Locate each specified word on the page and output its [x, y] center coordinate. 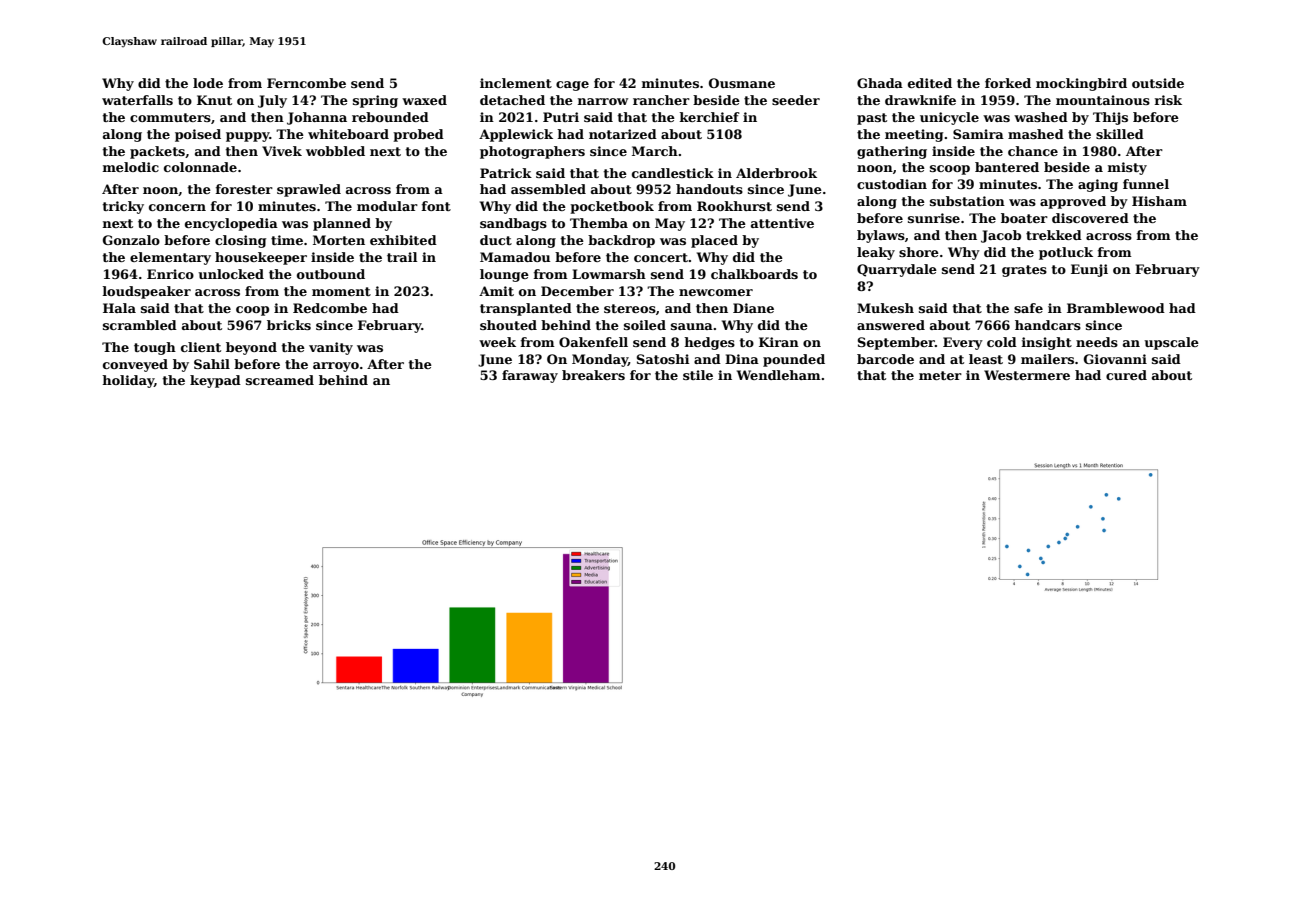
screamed [280, 380]
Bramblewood [1116, 308]
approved [1073, 202]
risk [1168, 100]
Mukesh [885, 308]
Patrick [506, 173]
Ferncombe [306, 83]
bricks [289, 325]
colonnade [200, 167]
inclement [516, 83]
